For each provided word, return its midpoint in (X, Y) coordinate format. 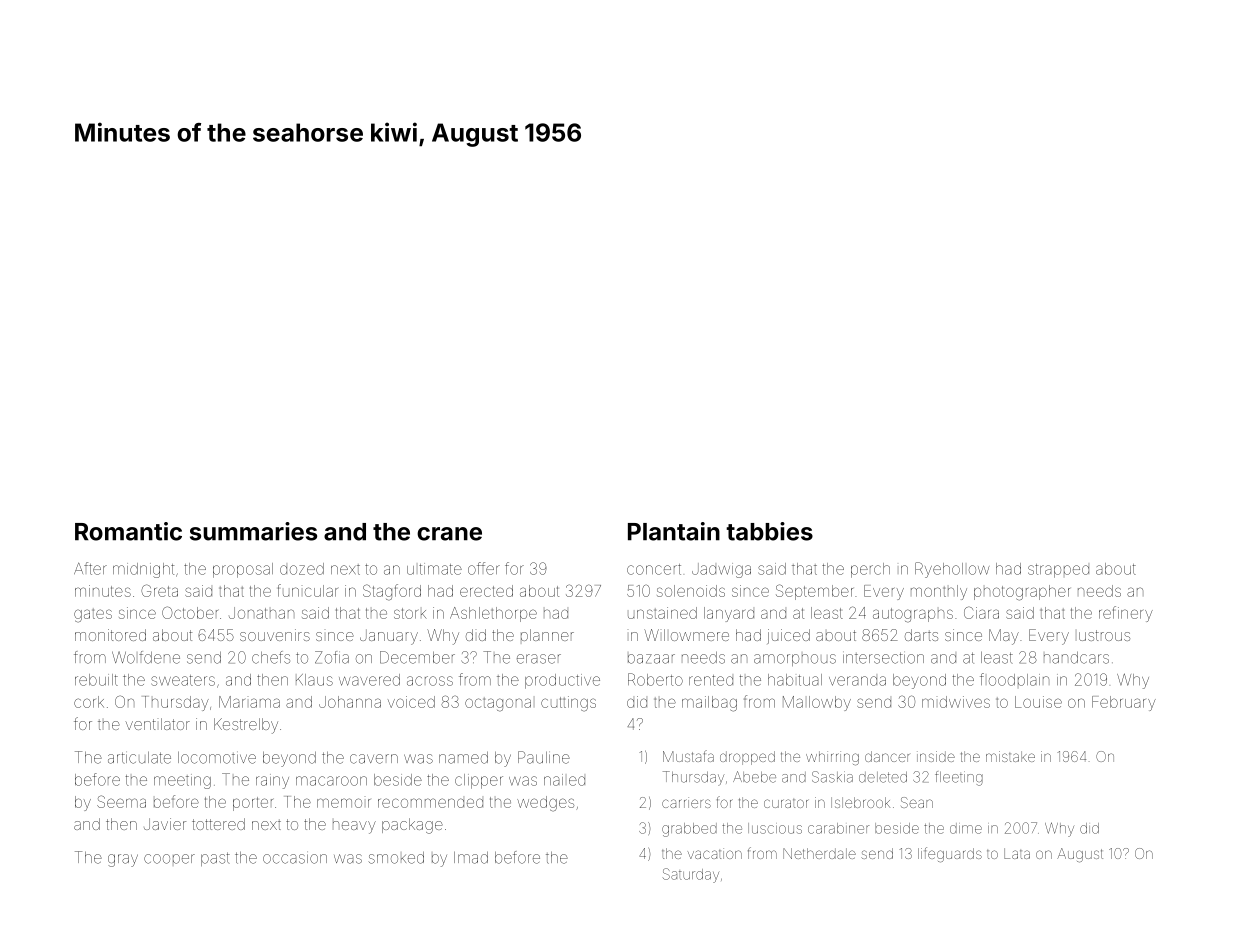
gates (93, 615)
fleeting (959, 778)
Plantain (674, 531)
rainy (272, 781)
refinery (1126, 614)
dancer (887, 756)
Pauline (544, 757)
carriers (686, 802)
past (215, 859)
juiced (788, 636)
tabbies (769, 531)
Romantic (128, 531)
